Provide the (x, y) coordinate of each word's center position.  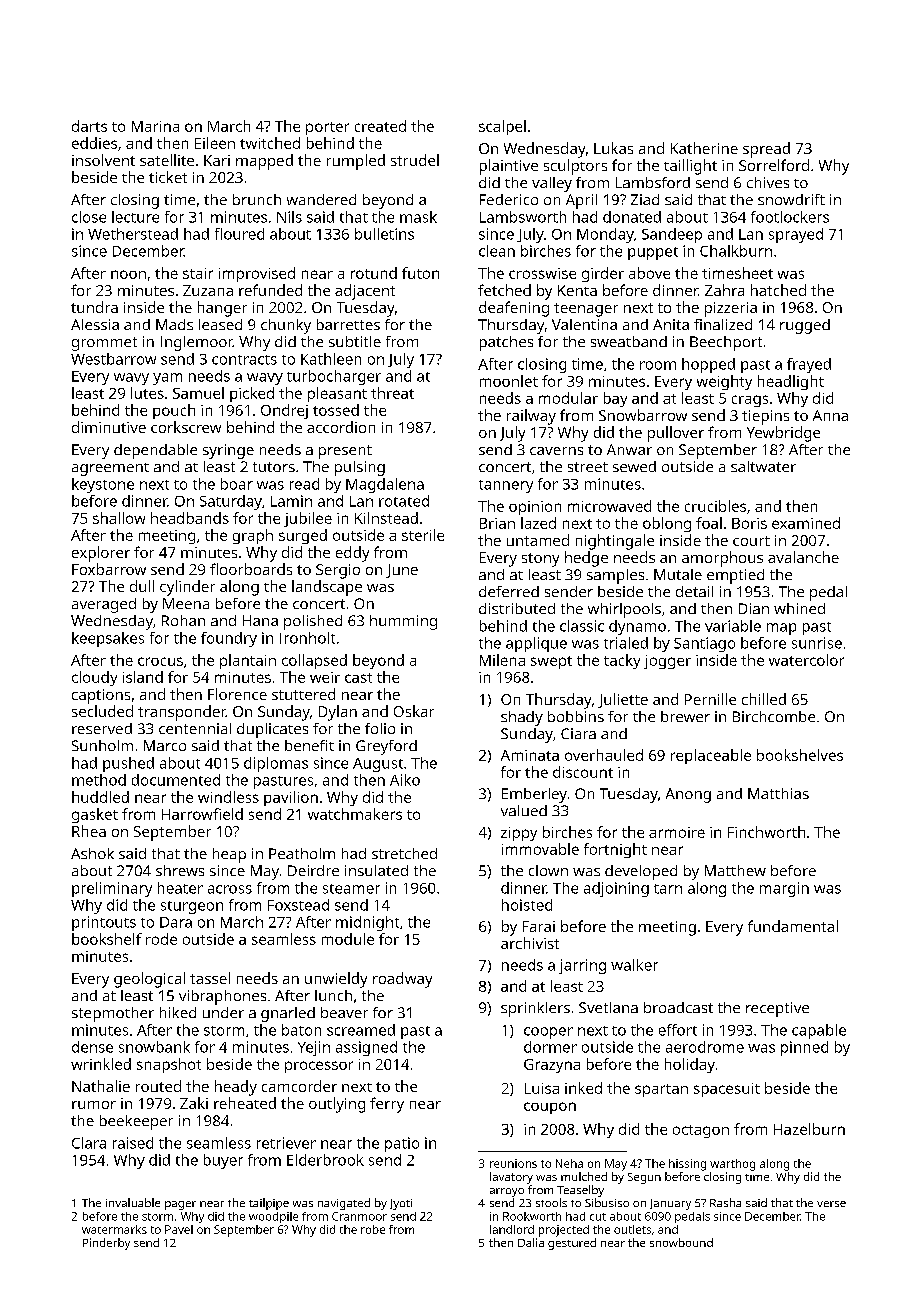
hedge (586, 559)
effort (678, 1030)
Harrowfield (202, 814)
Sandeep (672, 235)
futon (420, 273)
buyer (223, 1161)
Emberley (534, 795)
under (223, 1012)
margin (784, 889)
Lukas (613, 148)
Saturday (231, 502)
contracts (244, 360)
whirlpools (624, 610)
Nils (289, 217)
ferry (387, 1105)
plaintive (509, 167)
